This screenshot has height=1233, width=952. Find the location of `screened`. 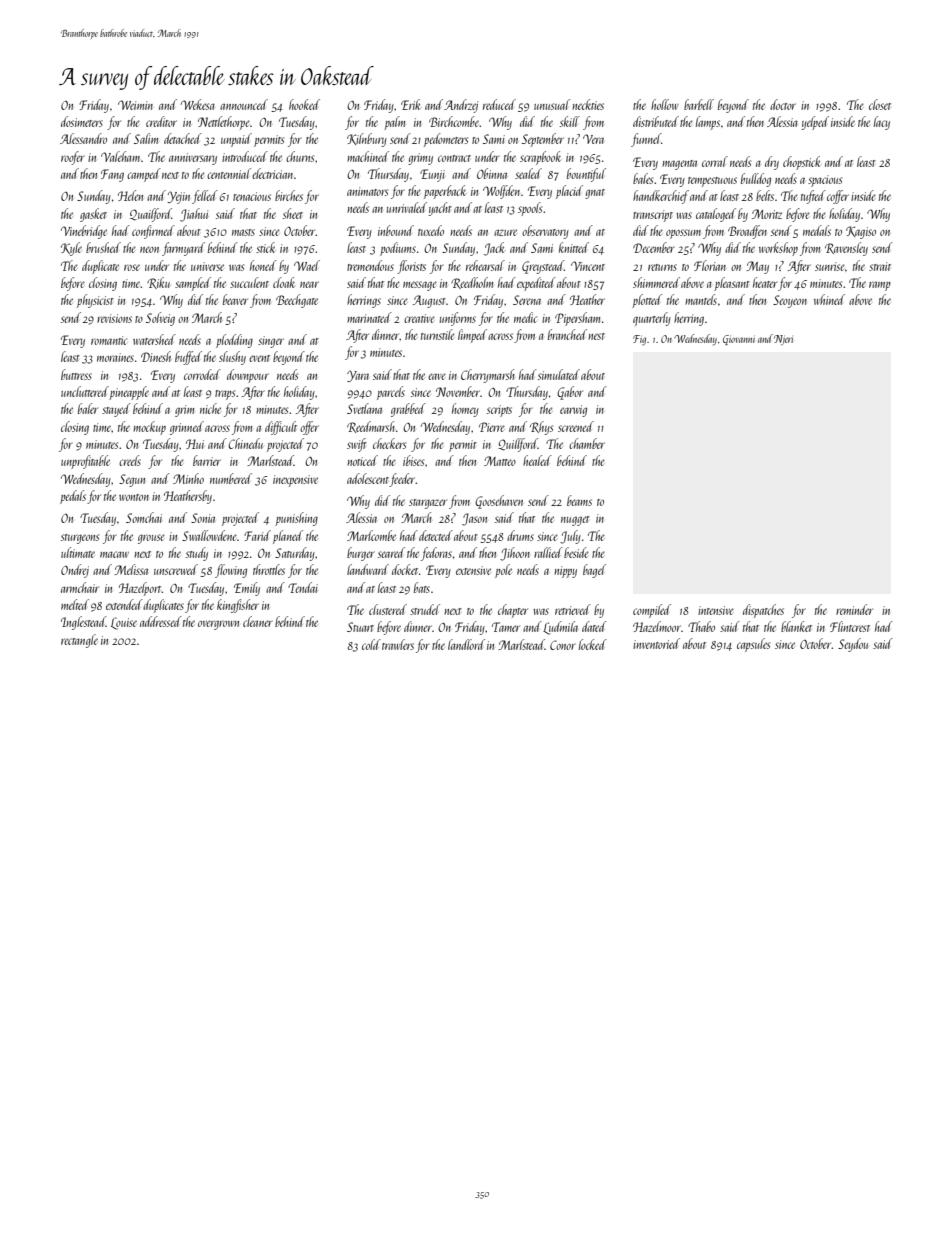

screened is located at coordinates (576, 426).
